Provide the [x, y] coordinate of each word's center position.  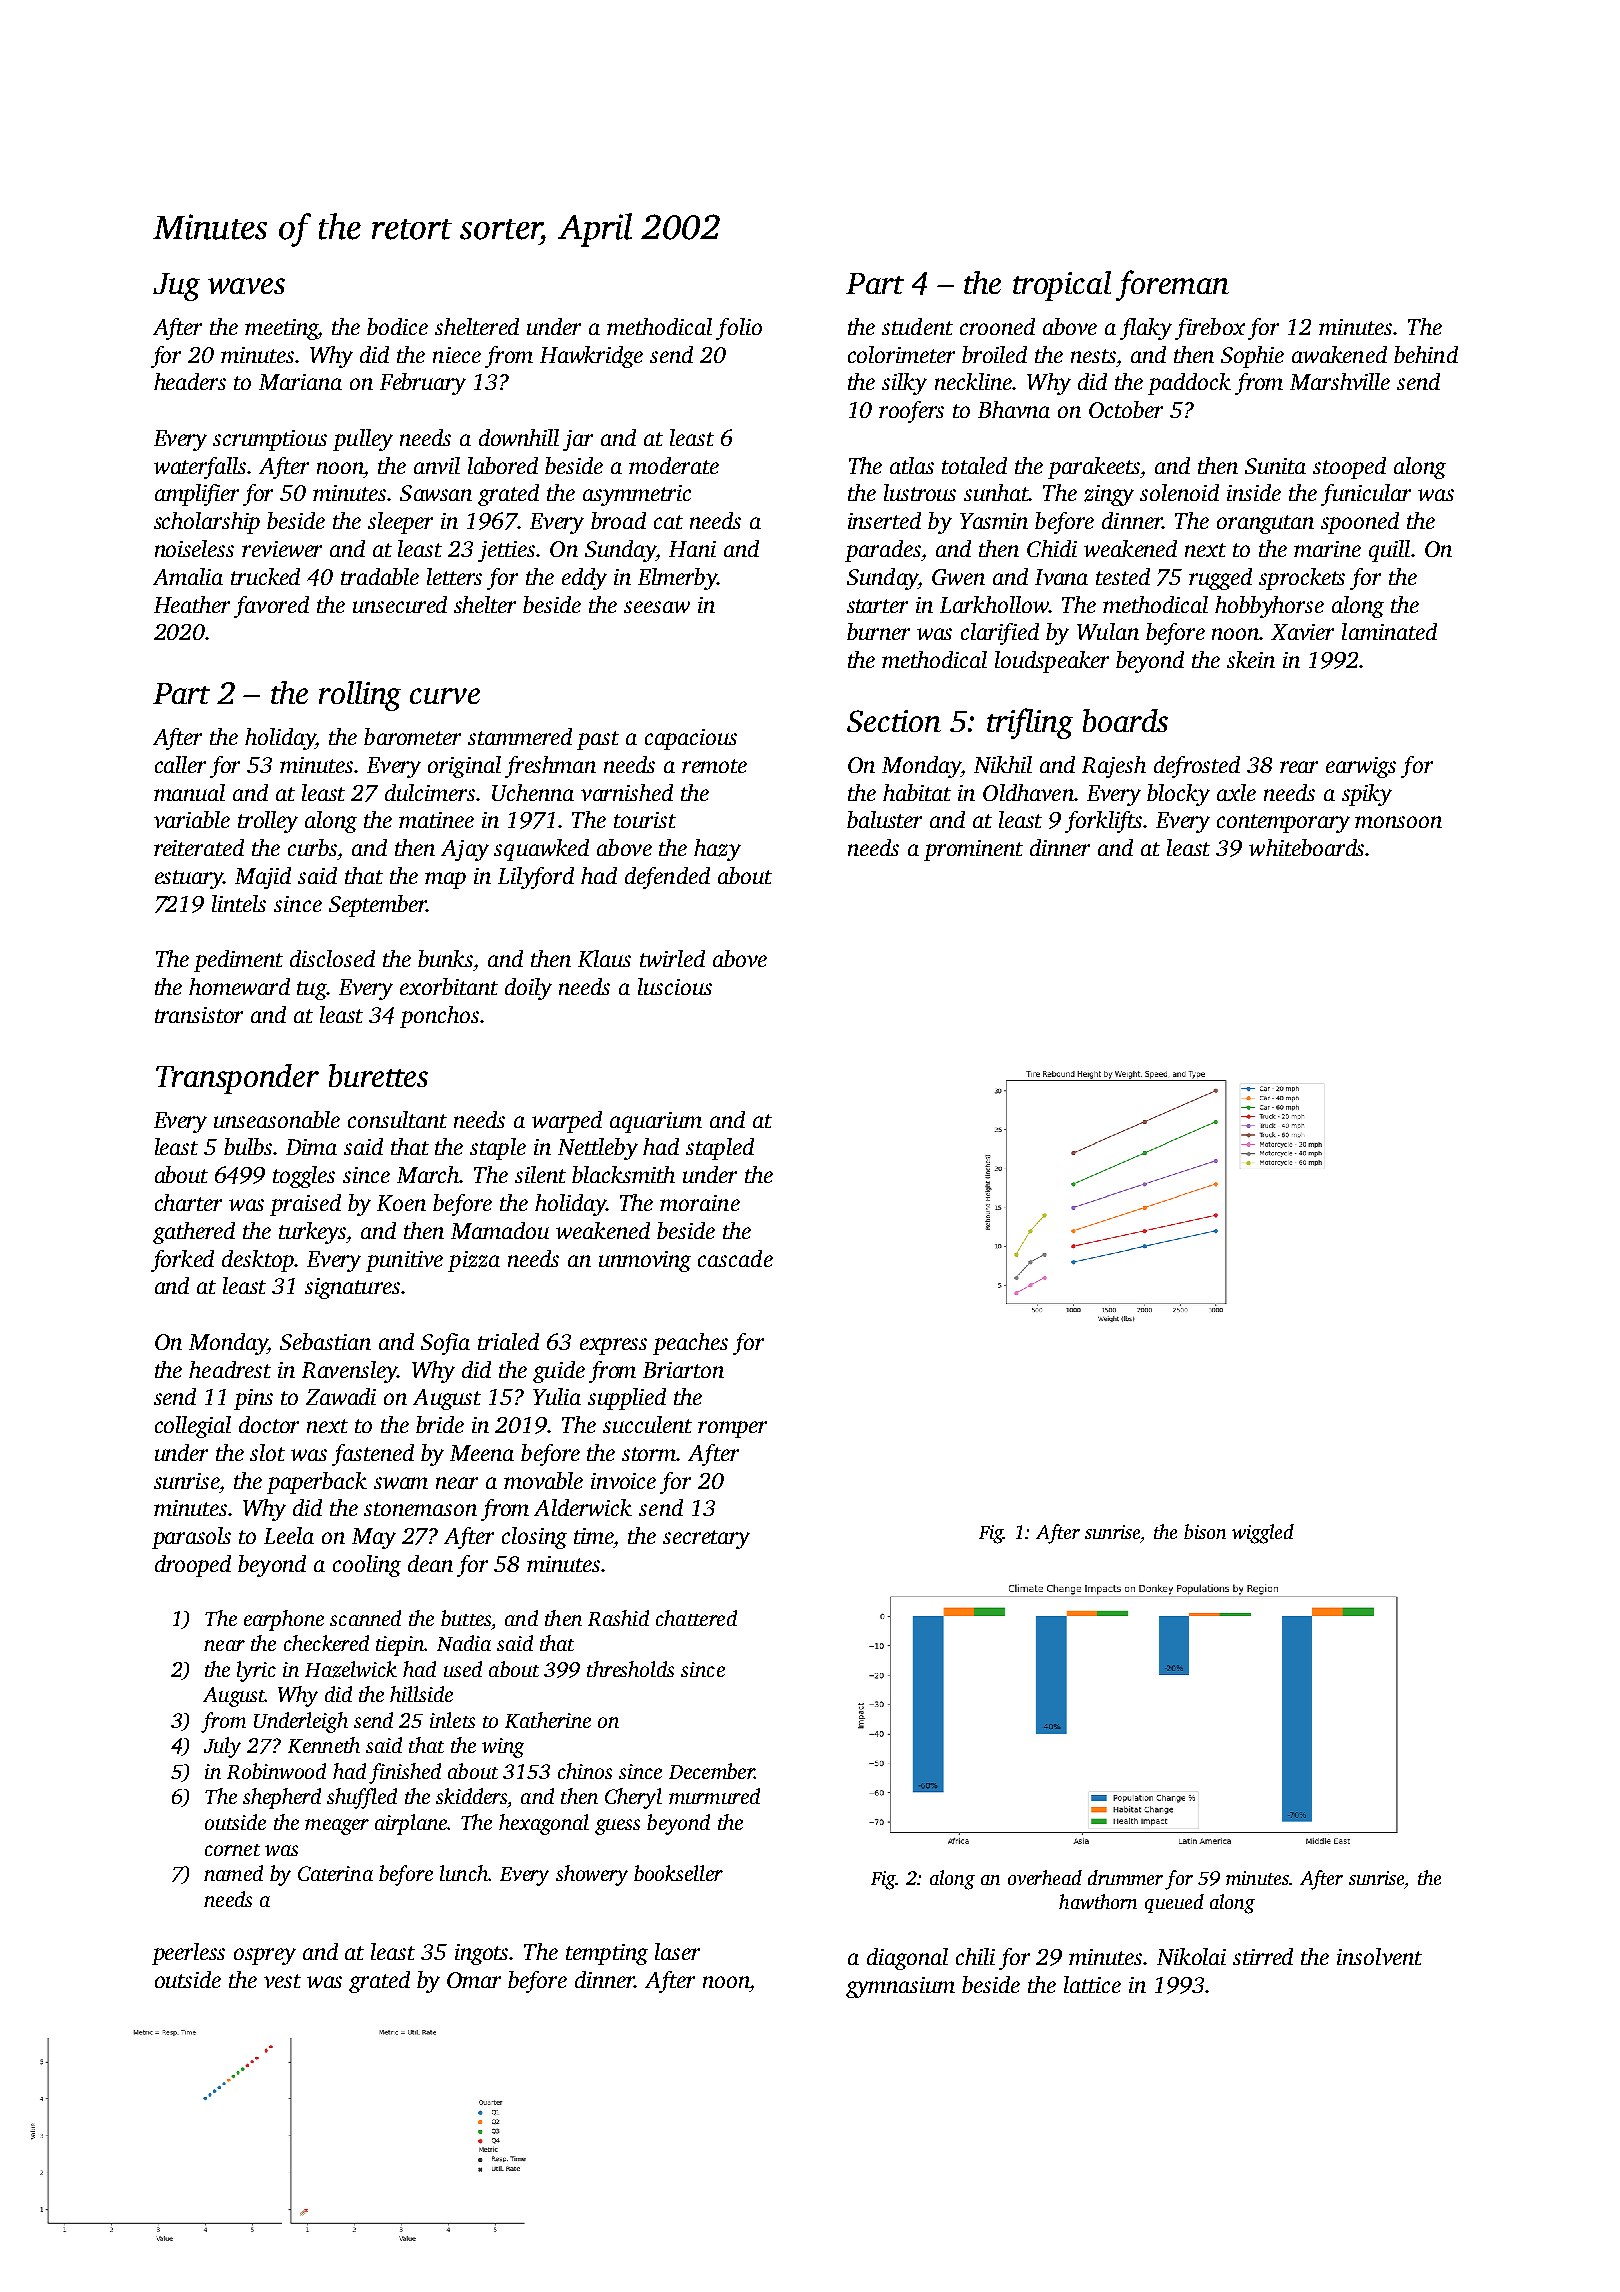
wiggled [1263, 1534]
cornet [232, 1850]
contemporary [1283, 823]
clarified [1000, 634]
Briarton [683, 1370]
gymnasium [900, 1987]
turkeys [312, 1233]
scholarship [207, 523]
